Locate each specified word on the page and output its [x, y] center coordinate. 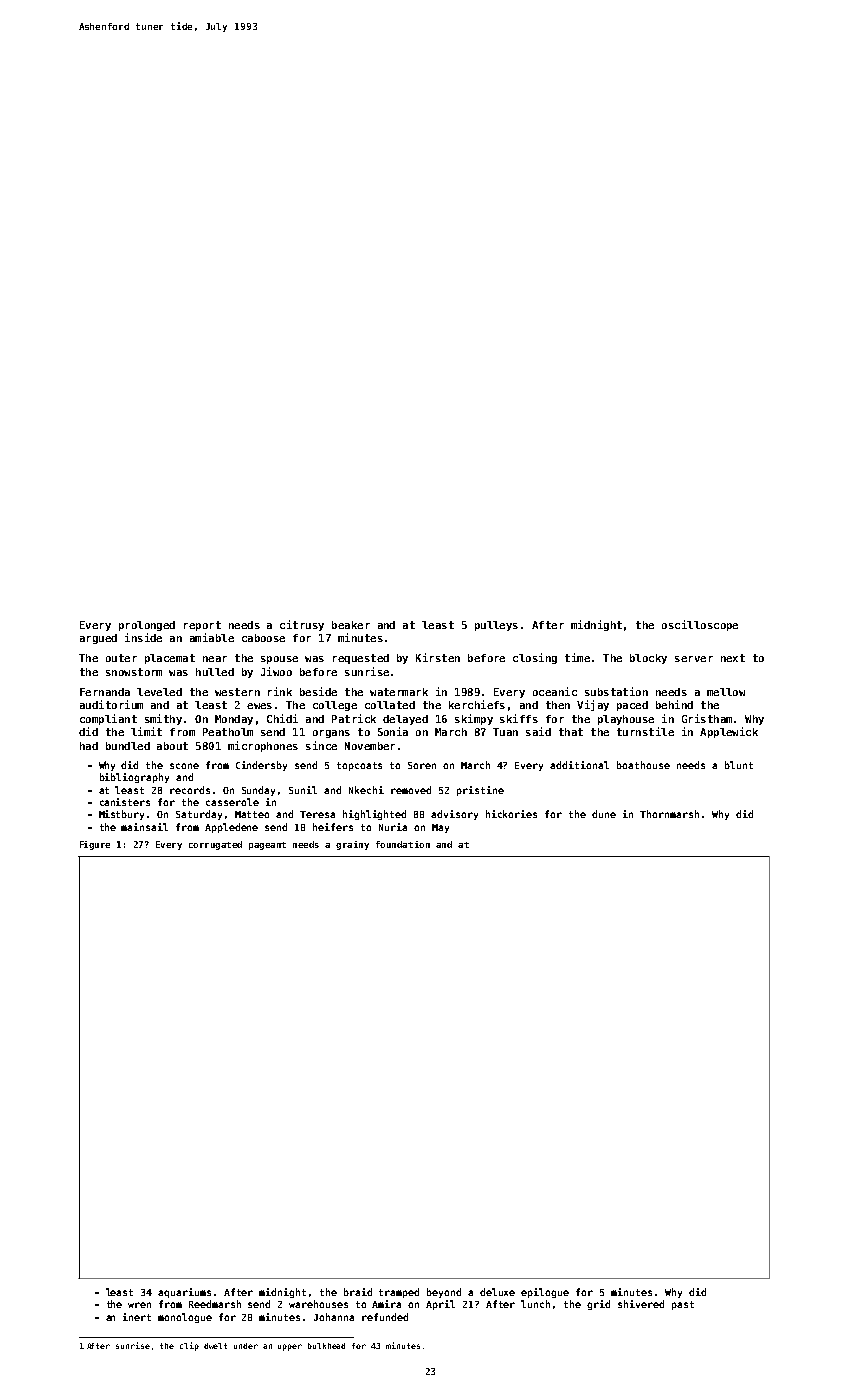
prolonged [147, 626]
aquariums [184, 1293]
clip [189, 1346]
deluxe [497, 1292]
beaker [351, 625]
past [683, 1305]
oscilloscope [700, 625]
